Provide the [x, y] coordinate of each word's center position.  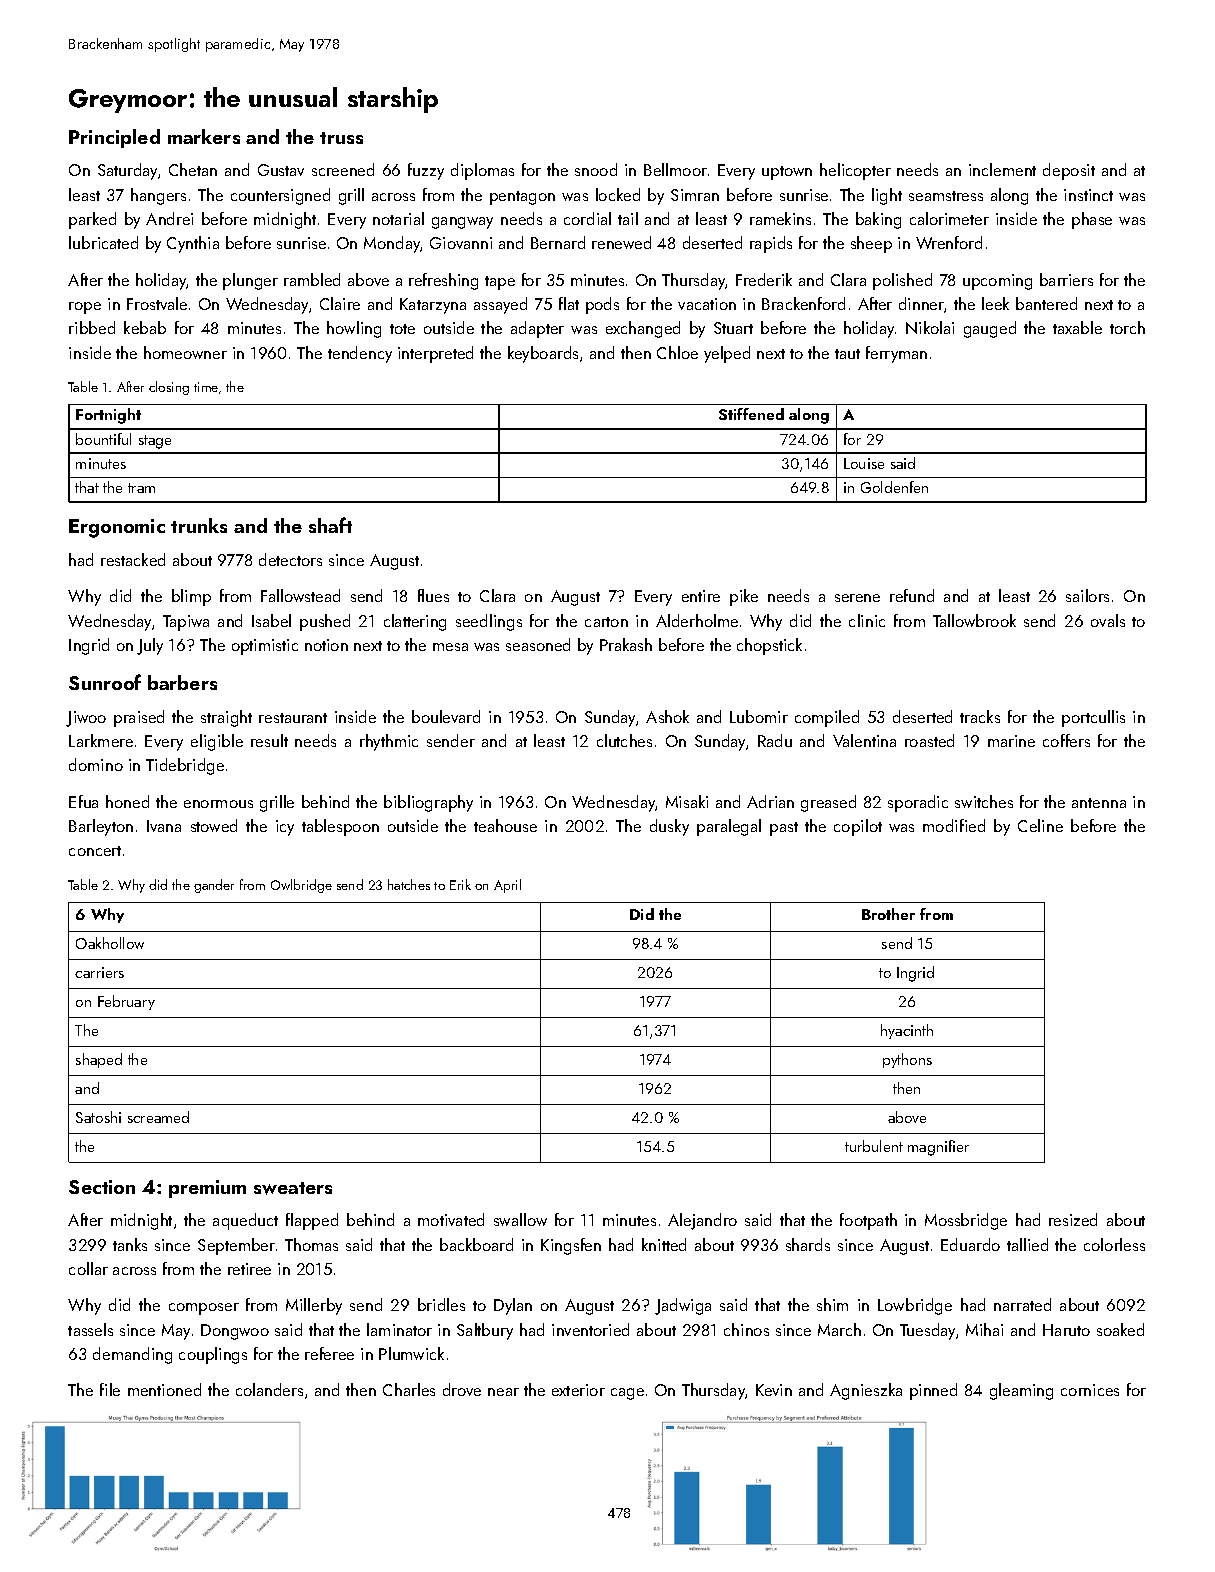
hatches [409, 884]
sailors [1087, 595]
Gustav [281, 170]
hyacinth [907, 1031]
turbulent [874, 1146]
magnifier [938, 1148]
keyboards [543, 354]
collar [88, 1268]
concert [95, 851]
